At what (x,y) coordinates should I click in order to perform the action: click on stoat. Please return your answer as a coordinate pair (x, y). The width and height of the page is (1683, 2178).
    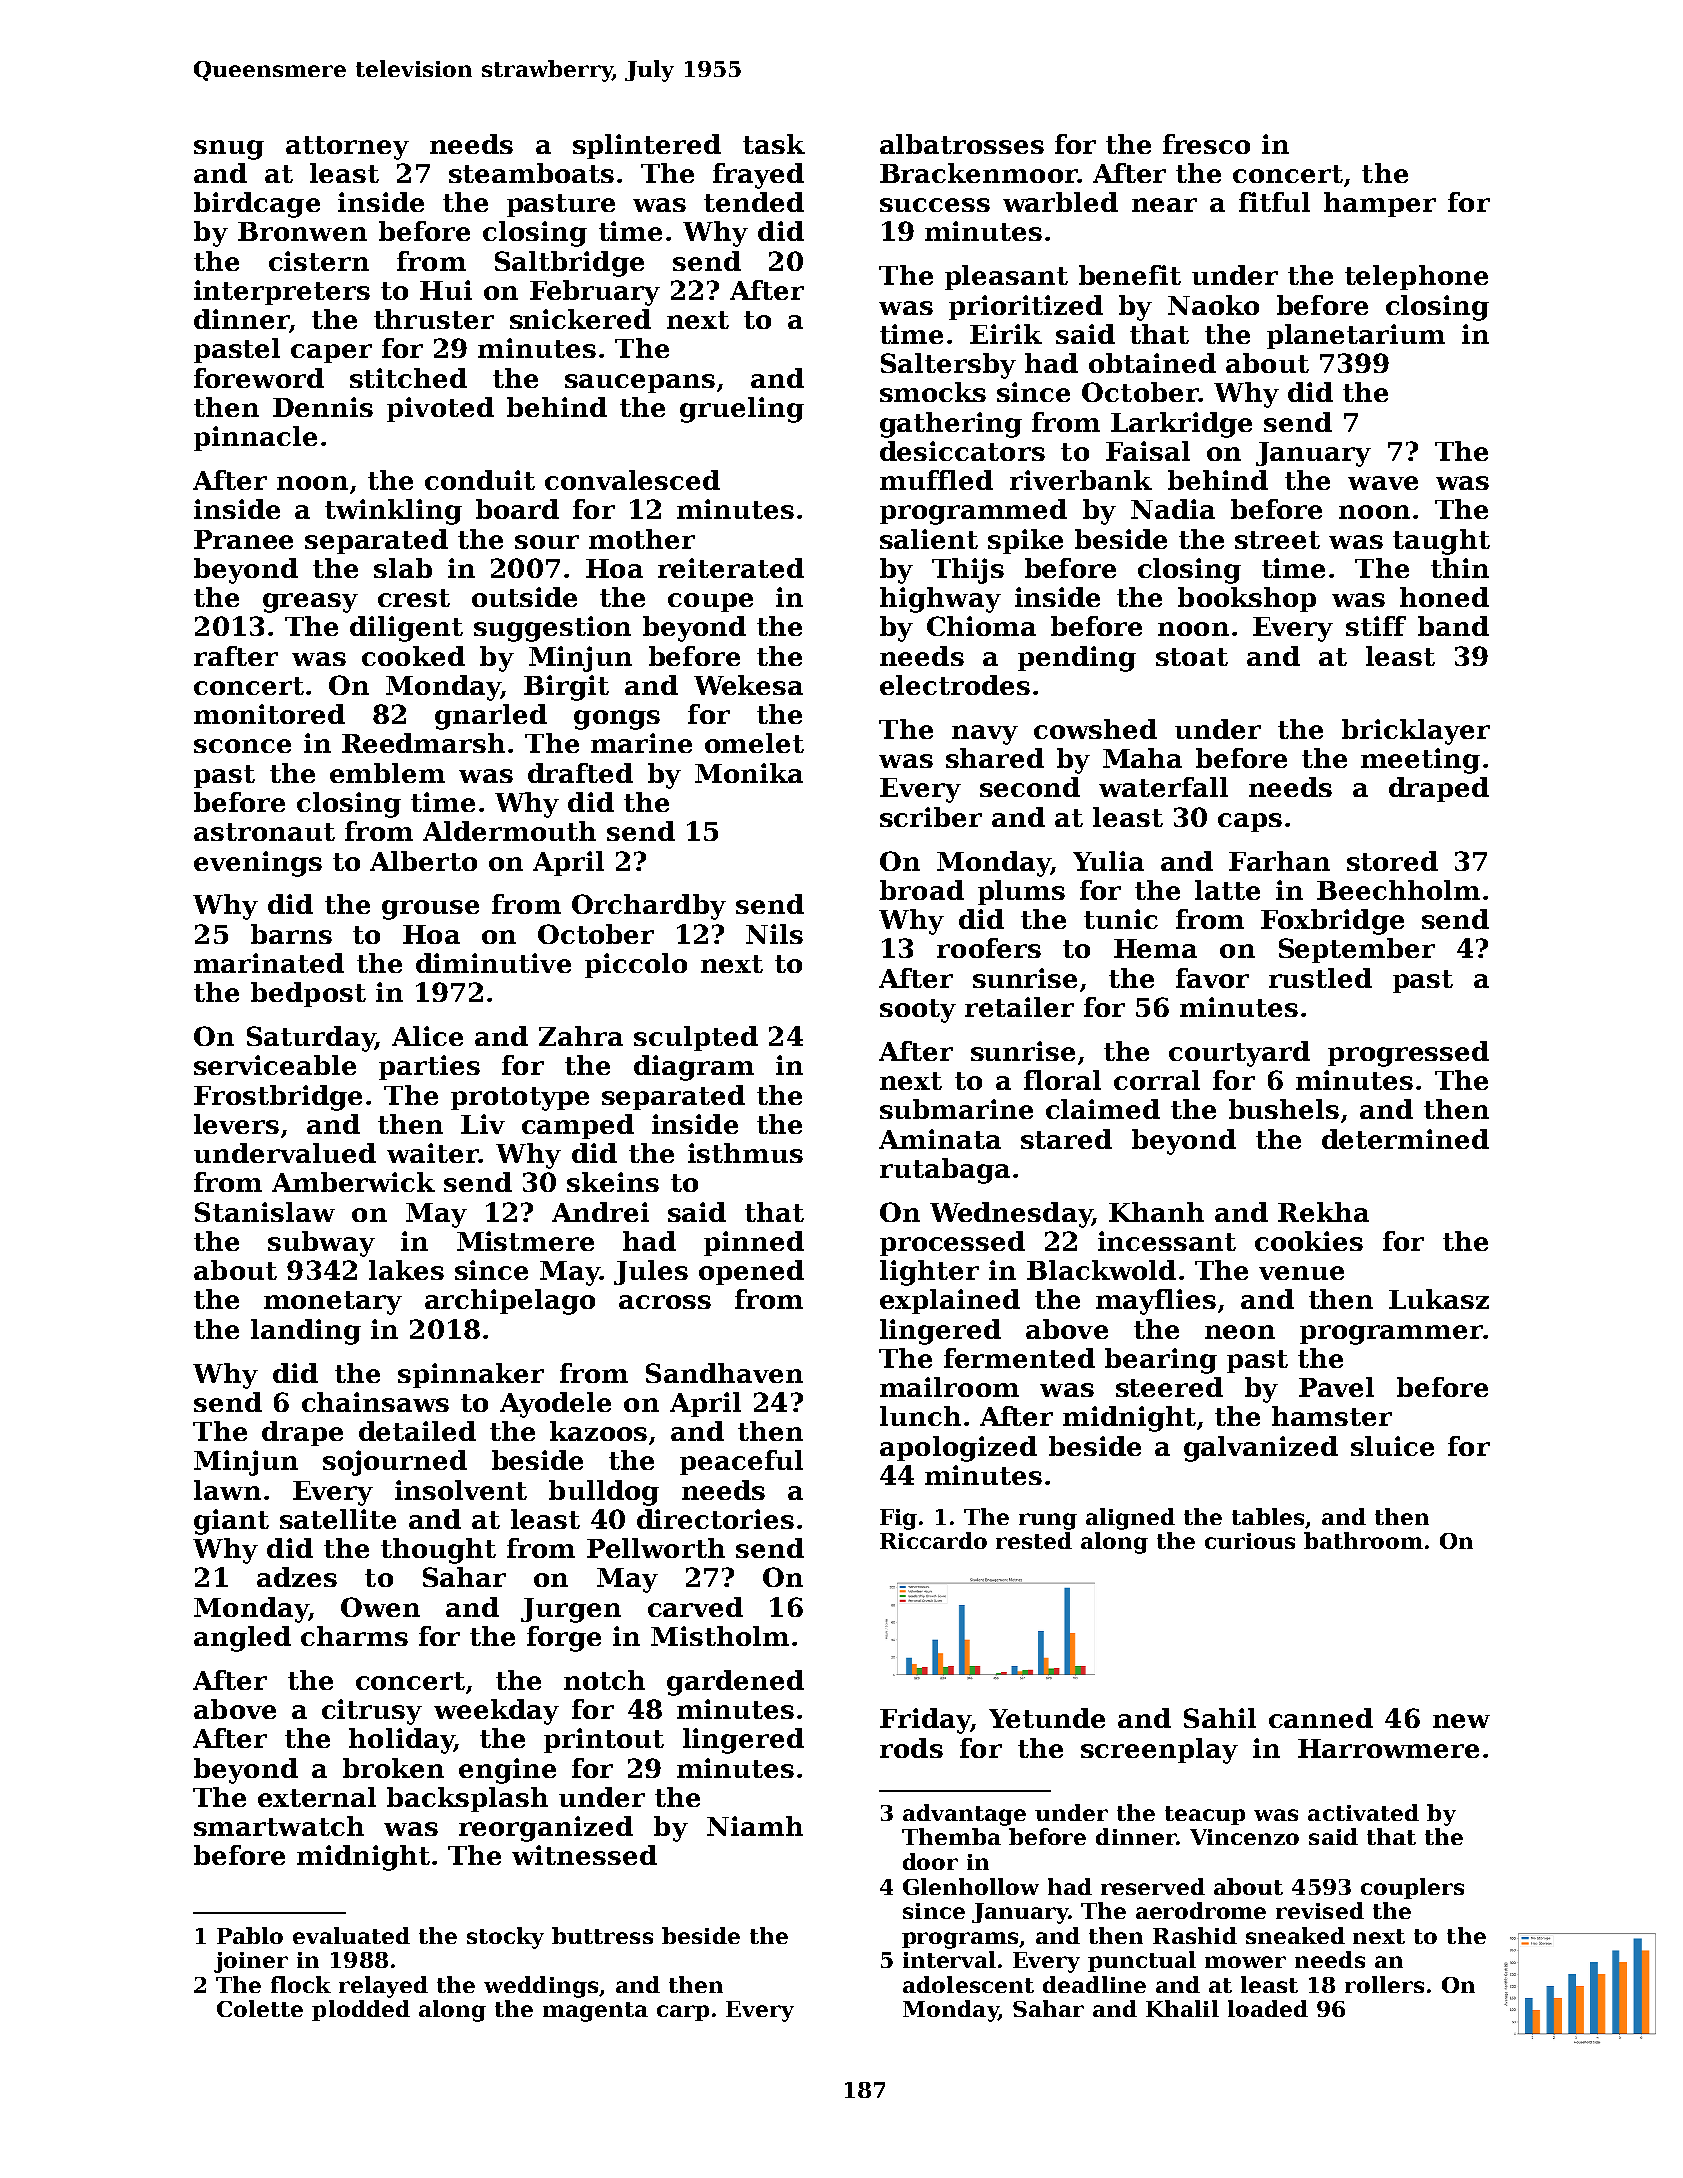
    Looking at the image, I should click on (1192, 657).
